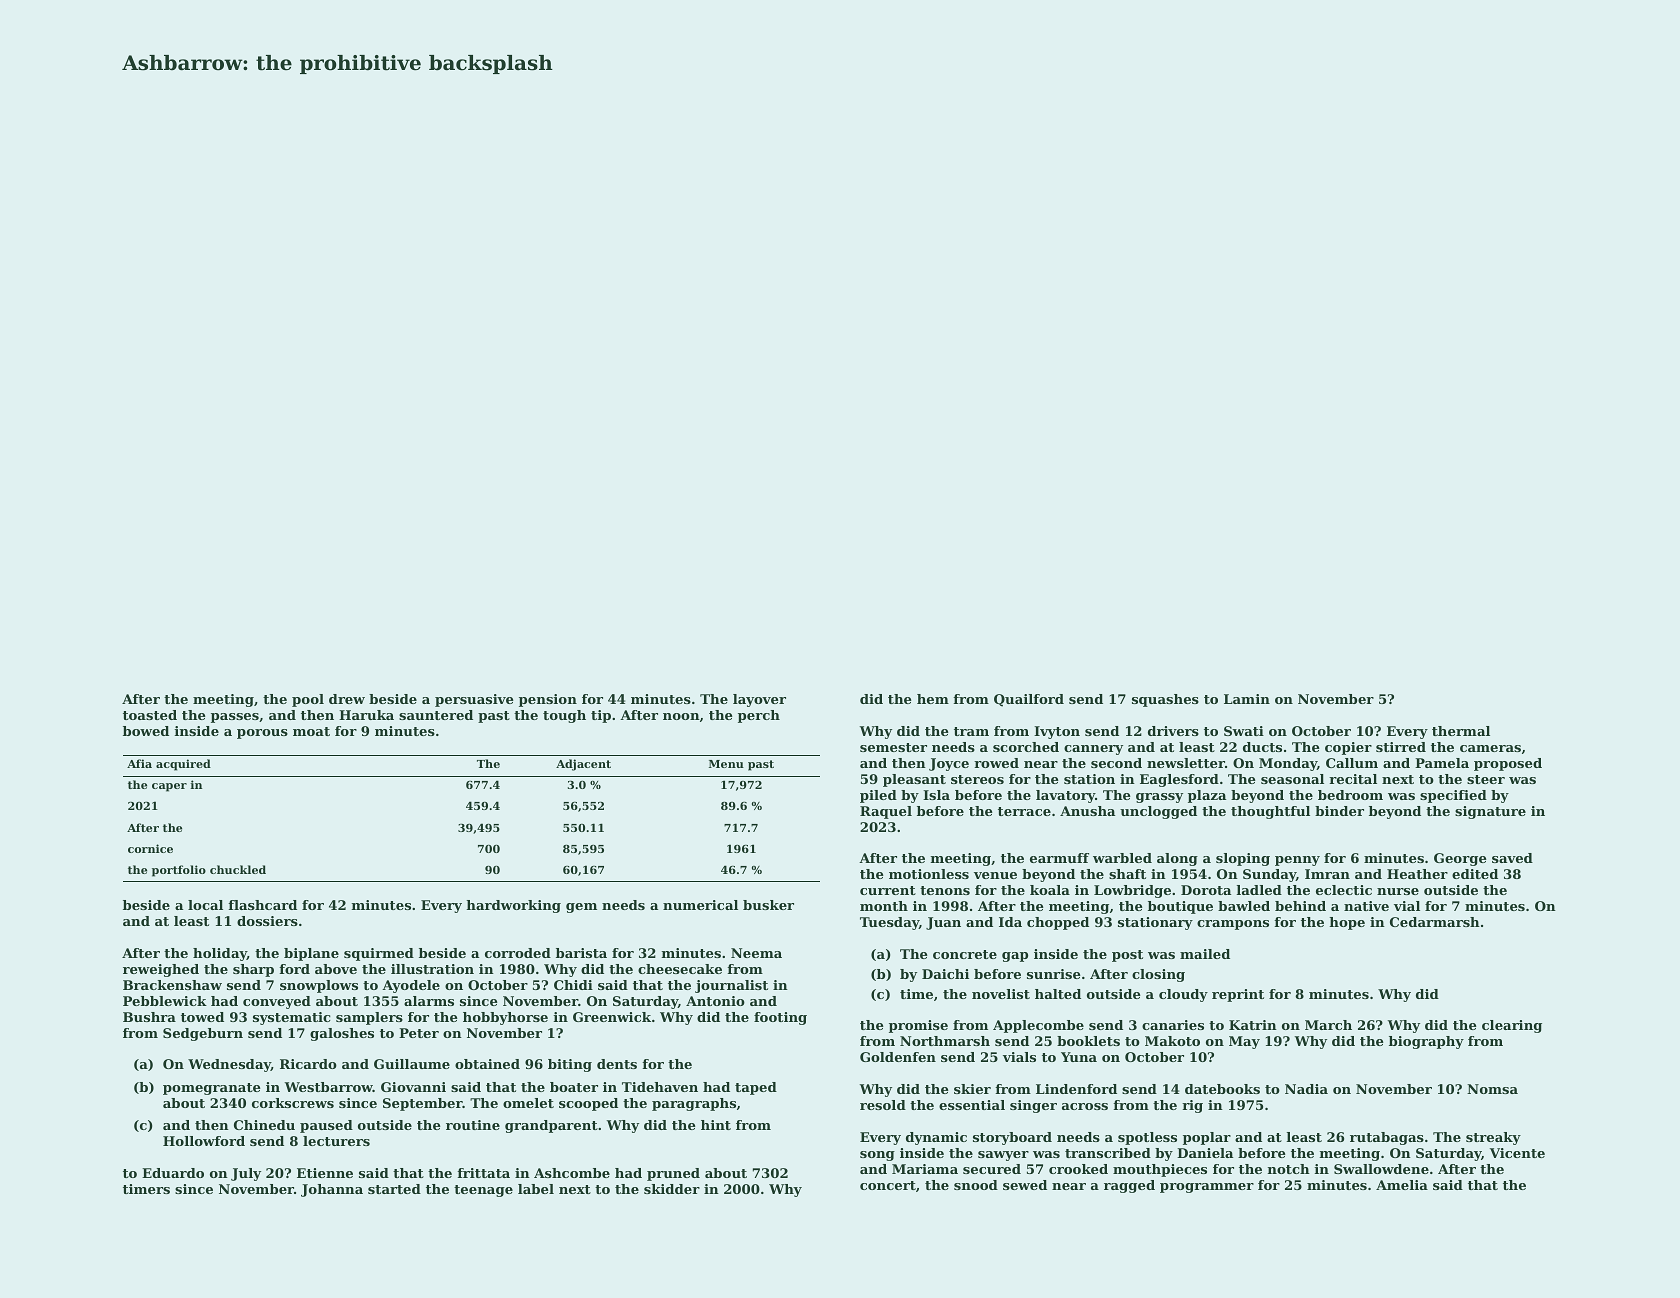 This screenshot has height=1298, width=1680. I want to click on pension, so click(548, 700).
